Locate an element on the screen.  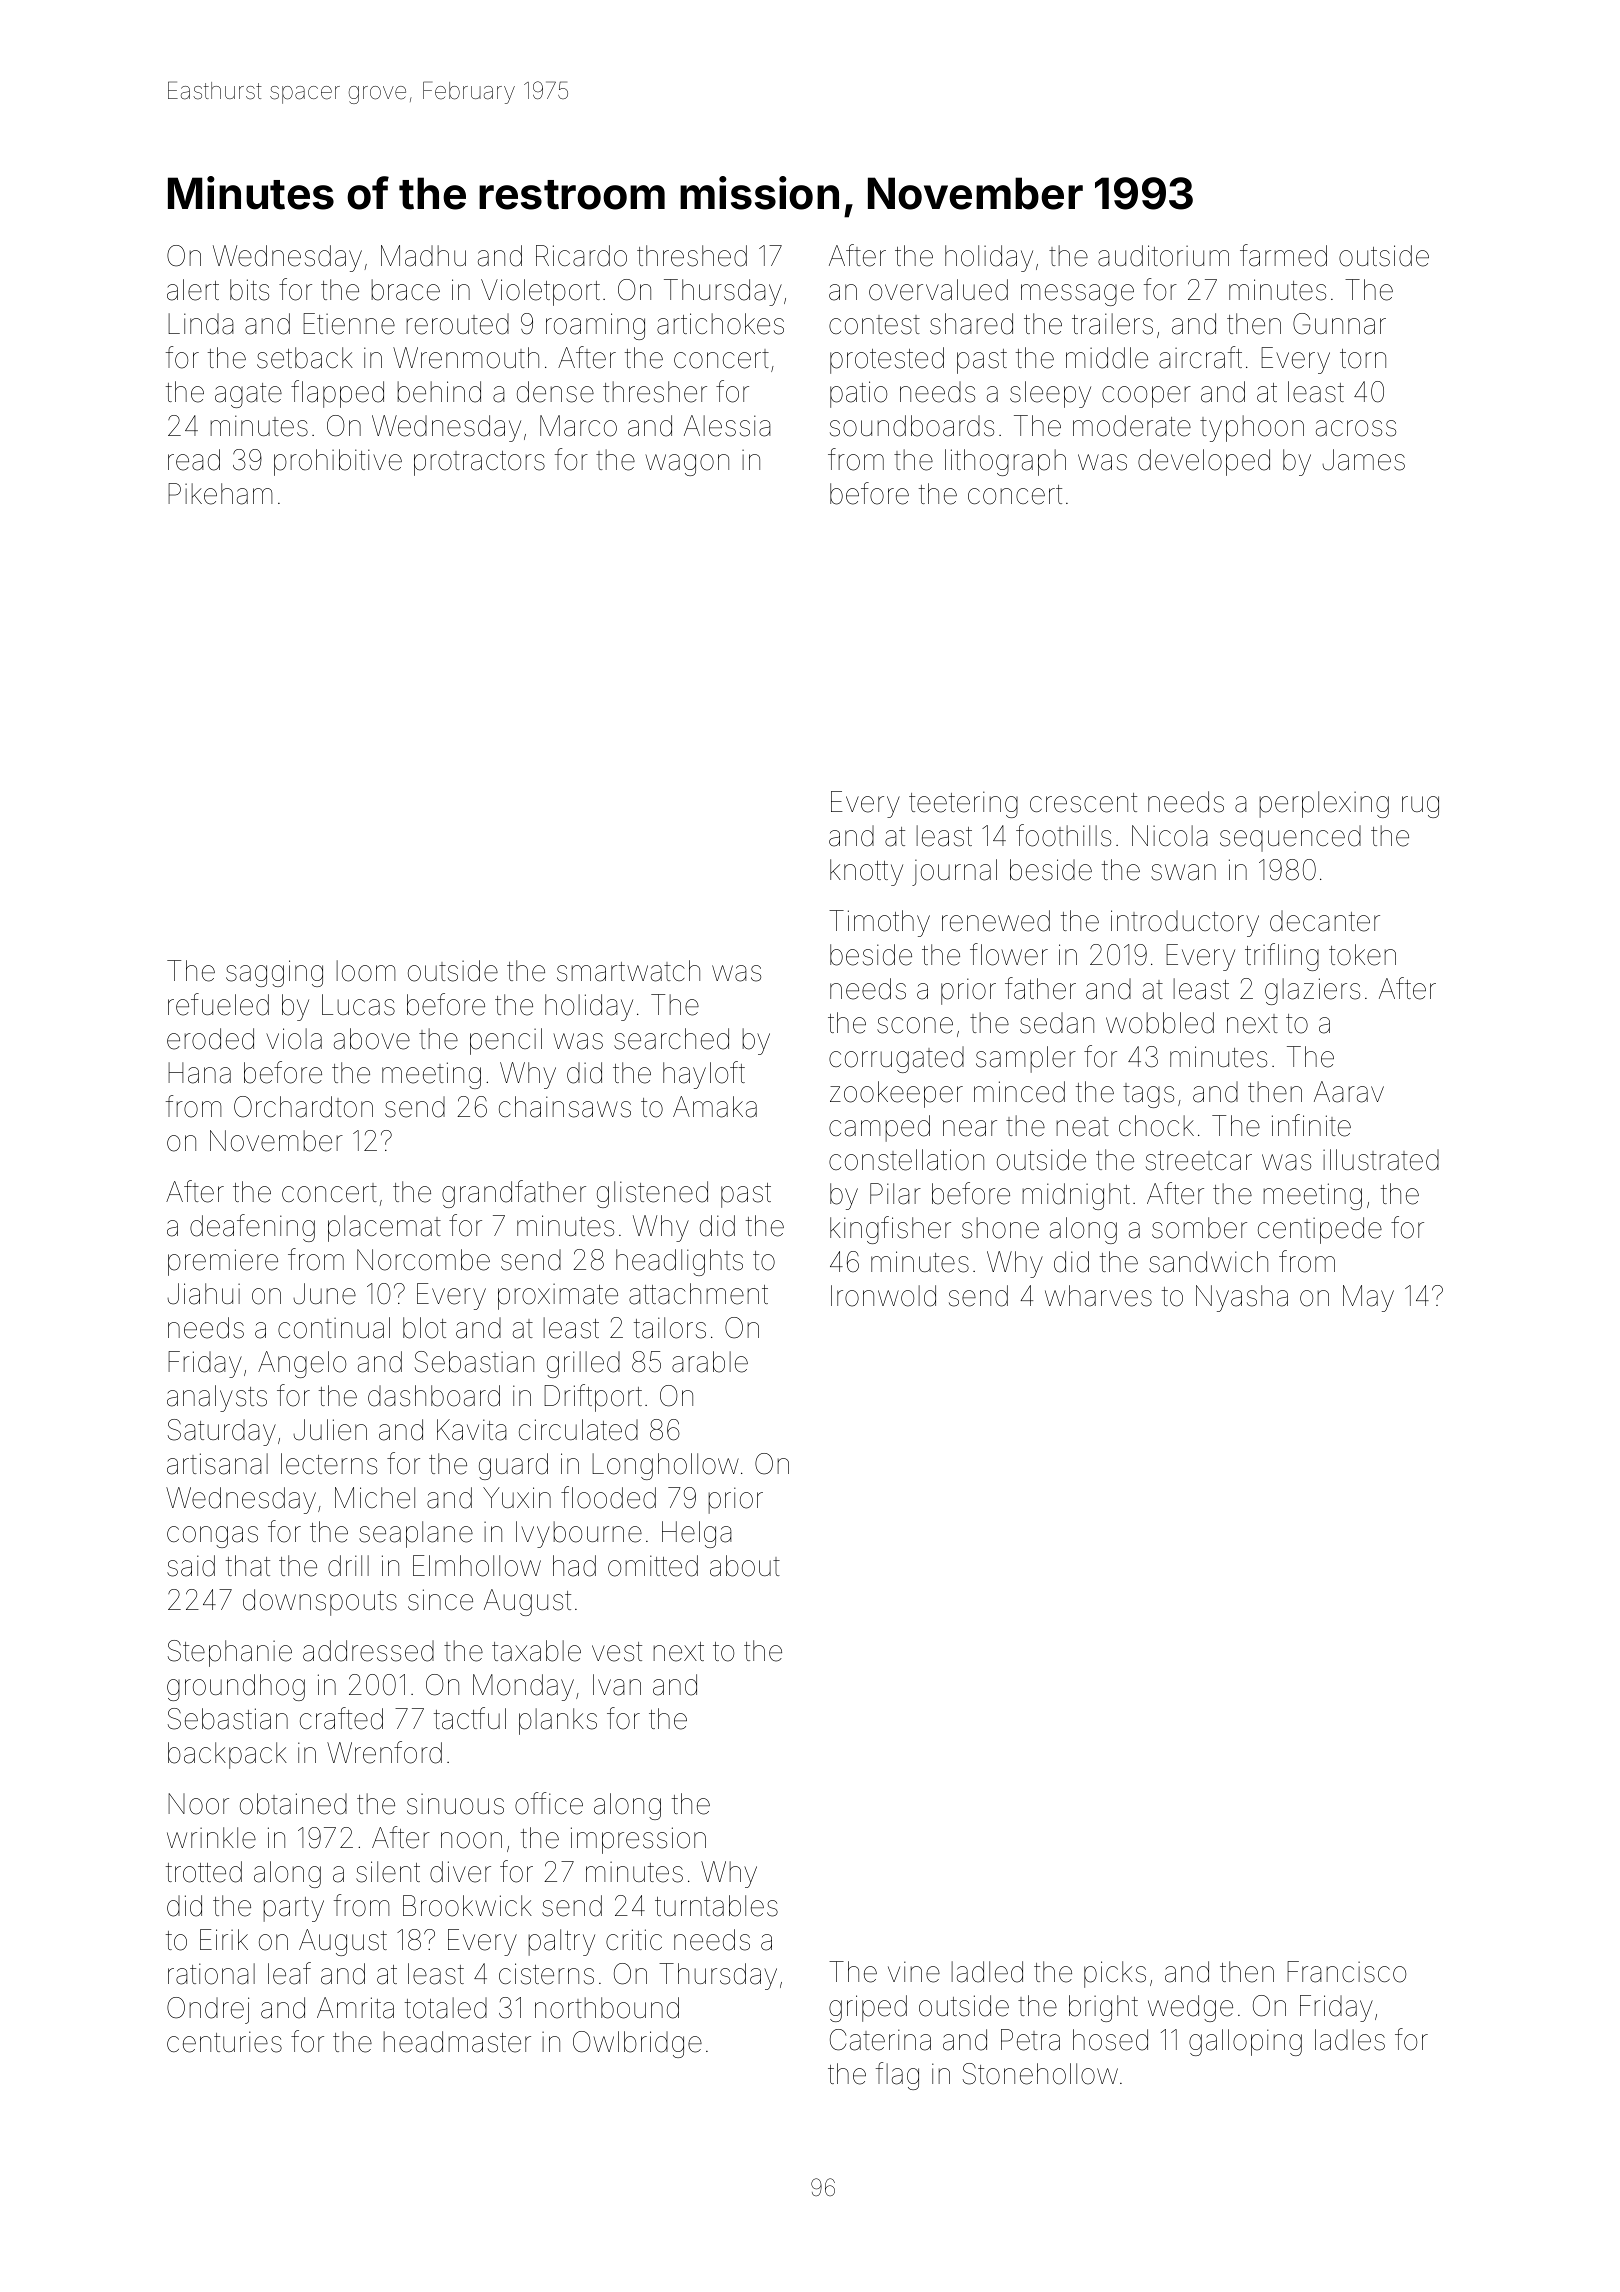
leaf is located at coordinates (289, 1973).
